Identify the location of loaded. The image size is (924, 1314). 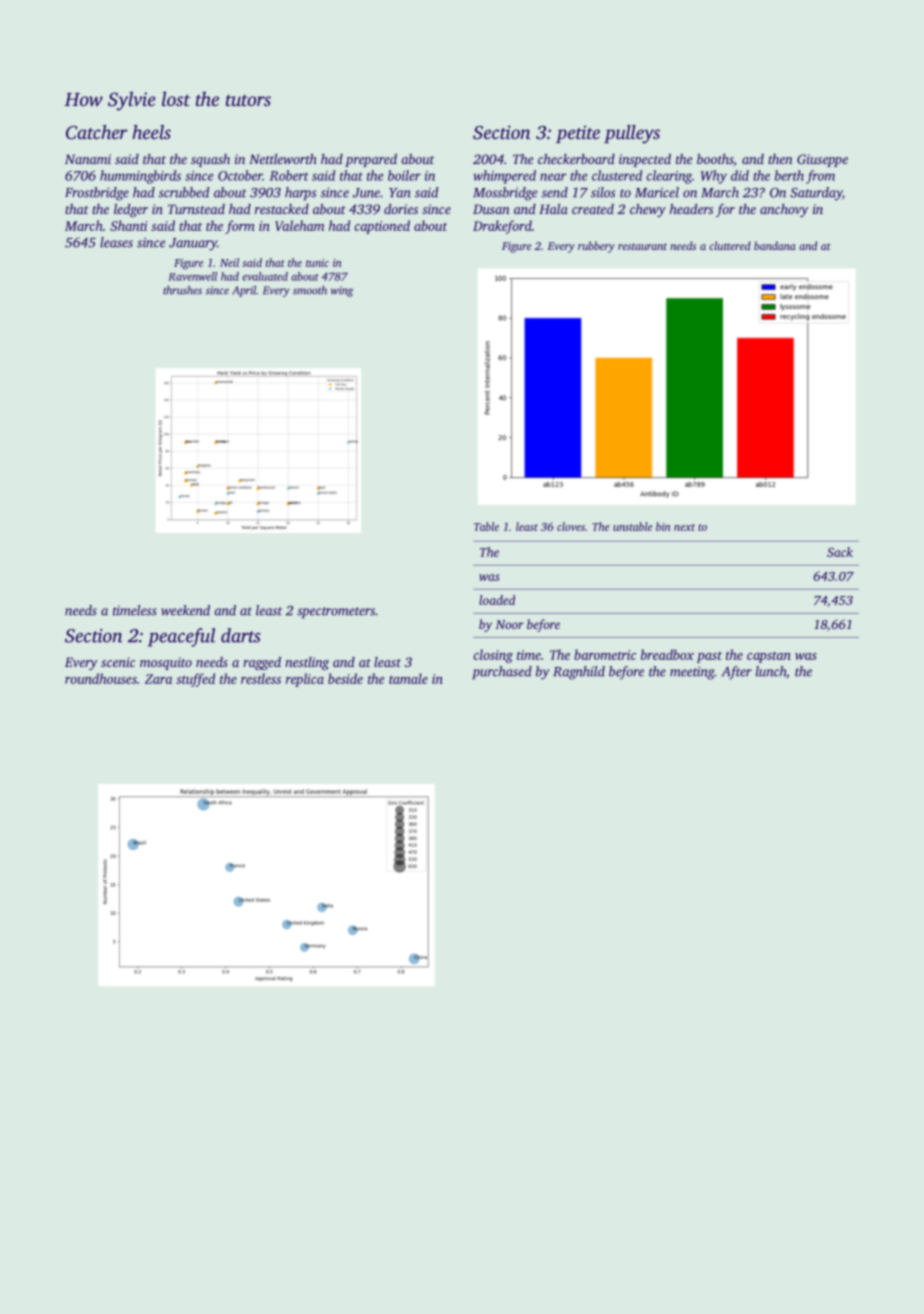
(497, 600).
